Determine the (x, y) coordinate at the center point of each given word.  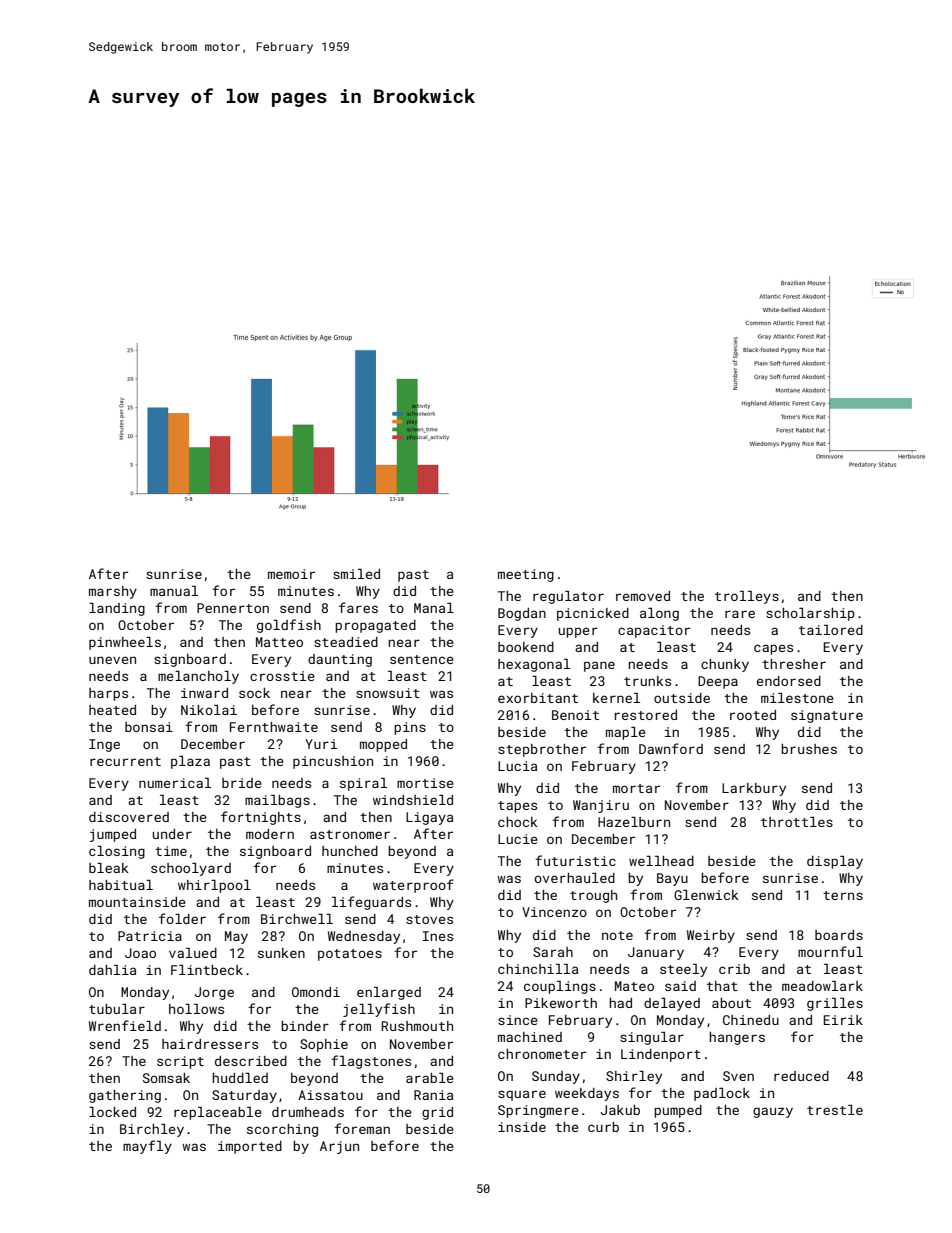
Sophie (324, 1045)
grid (437, 1113)
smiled (356, 574)
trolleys (747, 597)
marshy (113, 592)
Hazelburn (634, 822)
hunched (350, 851)
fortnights (261, 818)
